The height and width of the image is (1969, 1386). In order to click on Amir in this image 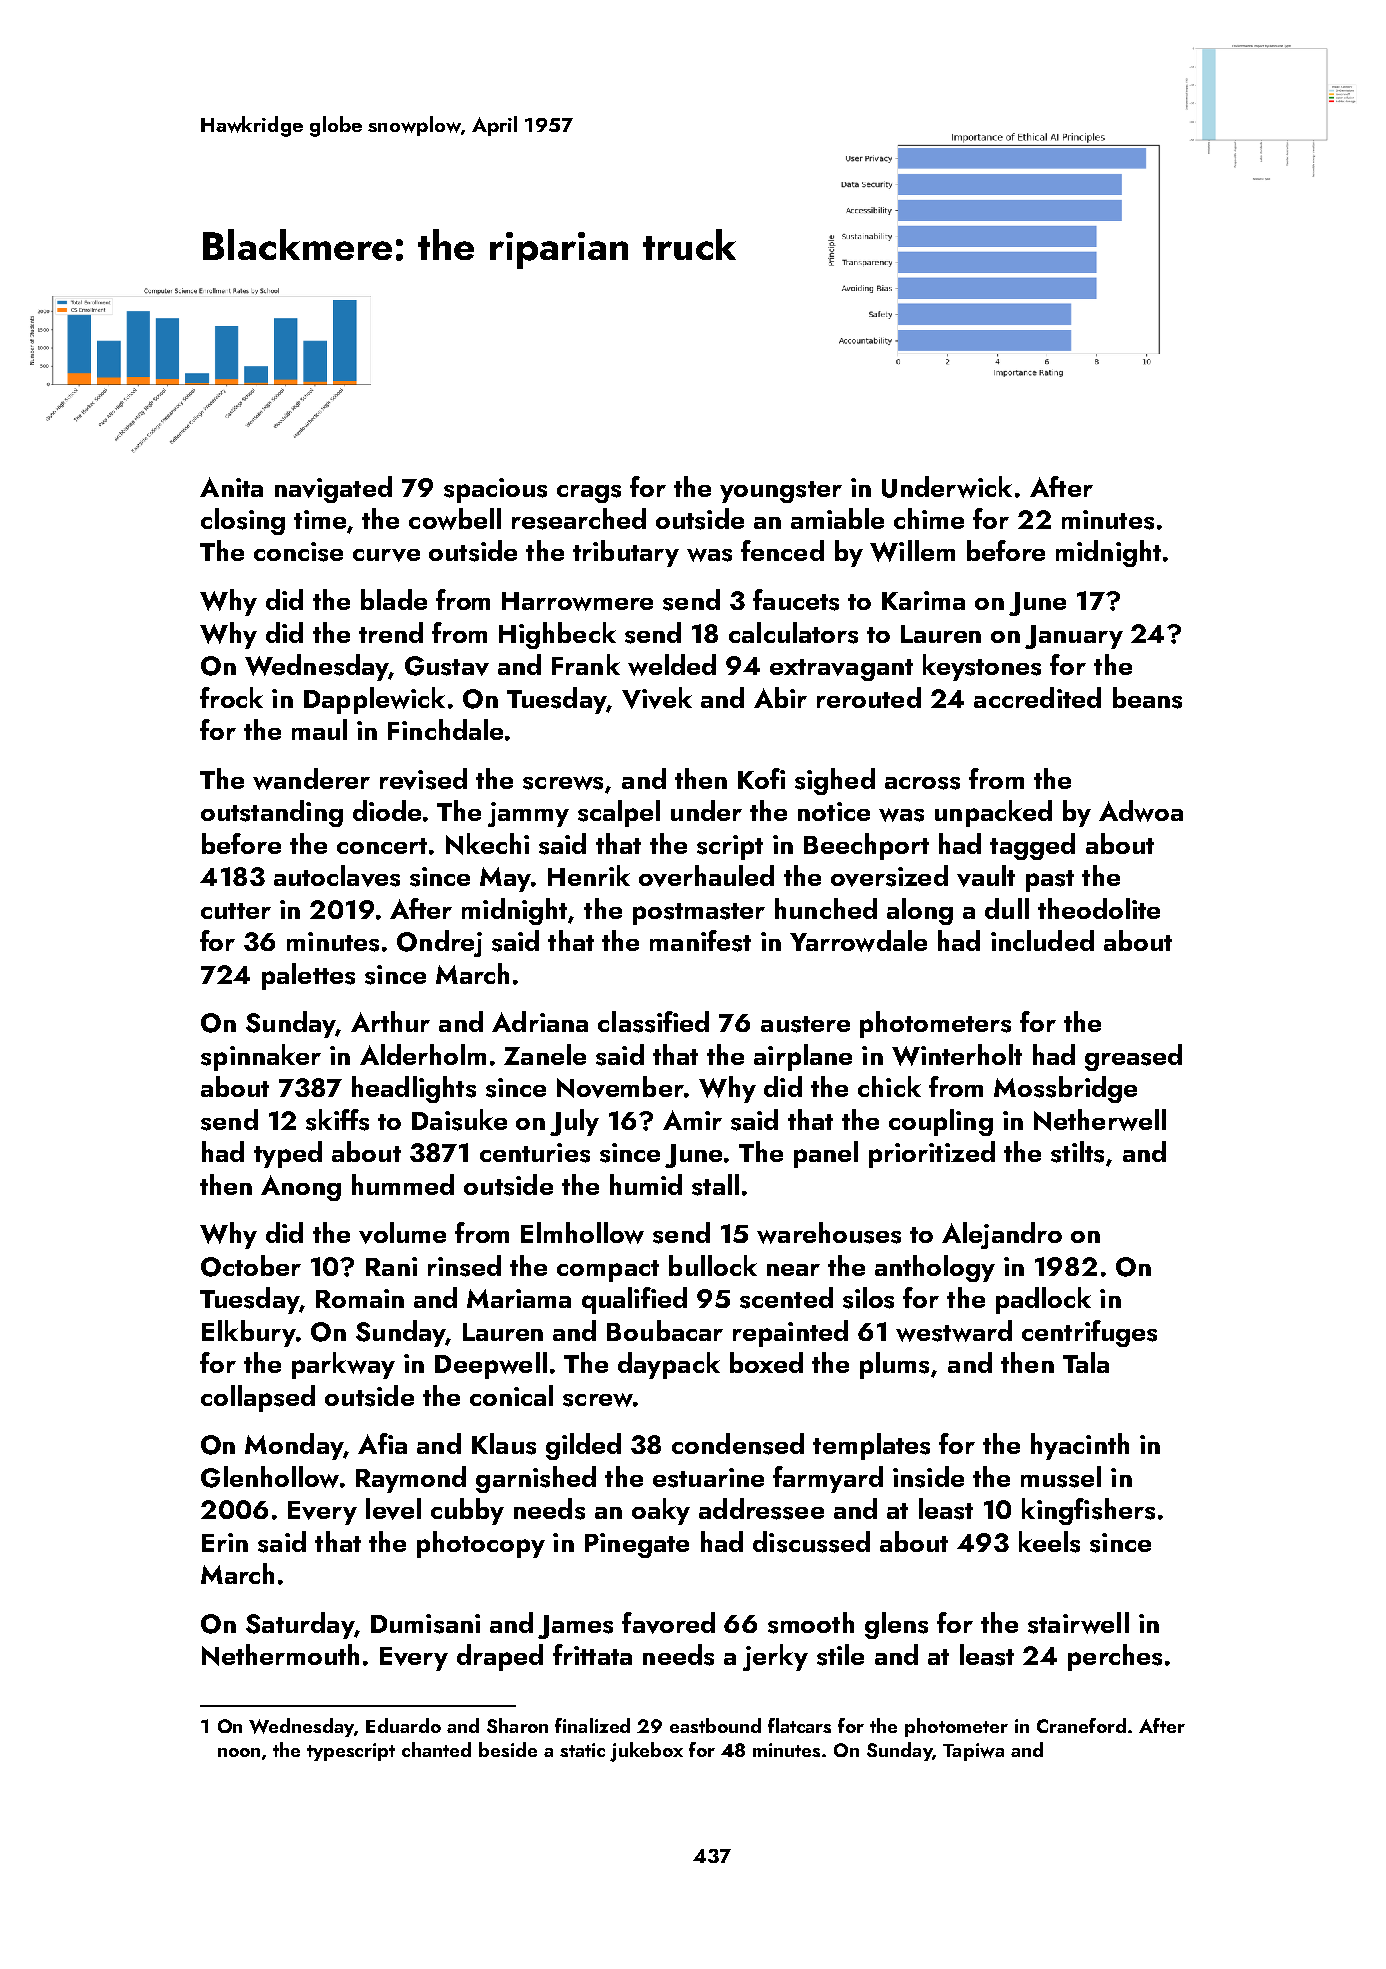, I will do `click(692, 1120)`.
